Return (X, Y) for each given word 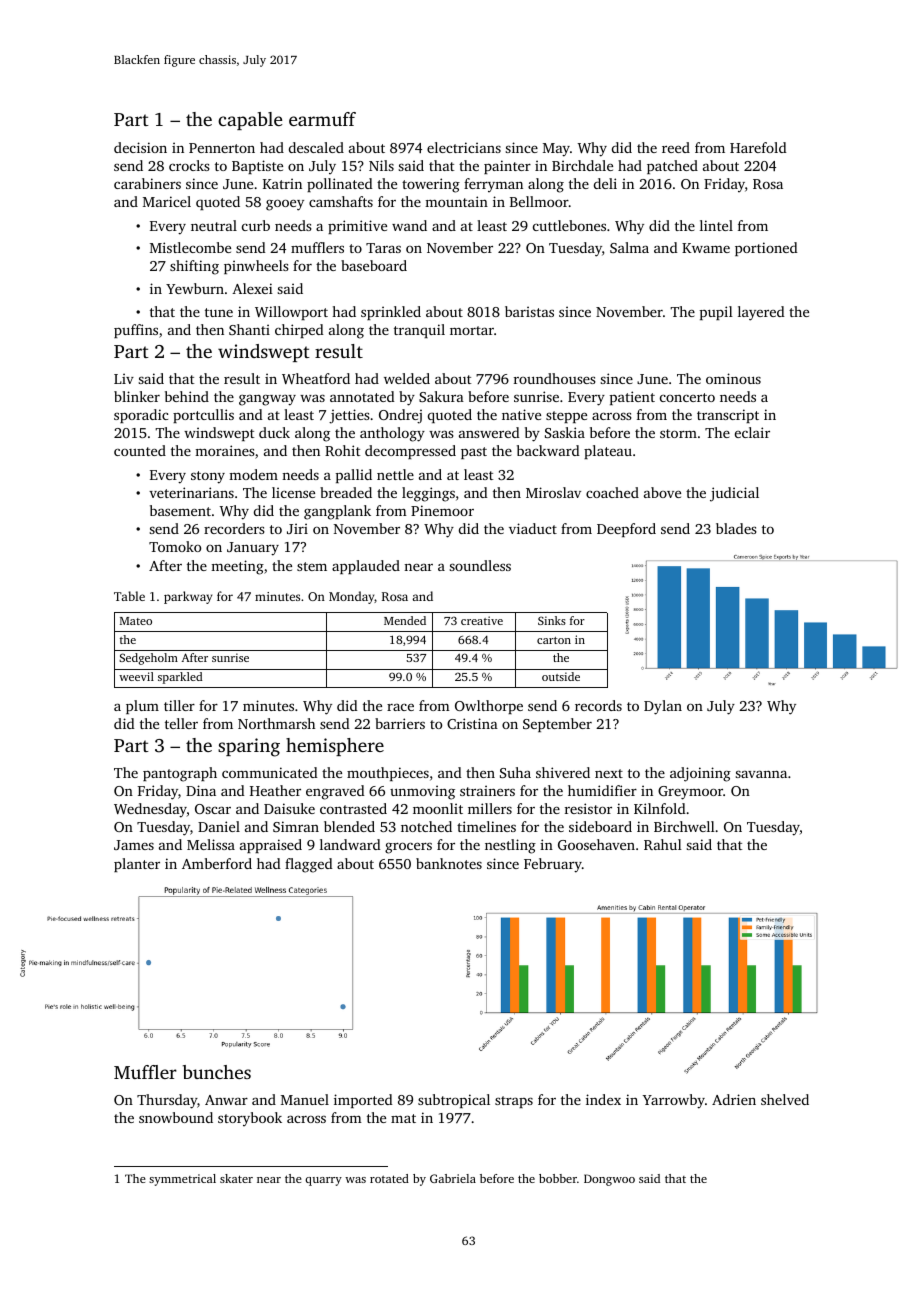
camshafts (341, 201)
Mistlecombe (190, 247)
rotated (389, 1178)
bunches (217, 1072)
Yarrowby (674, 1101)
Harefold (758, 147)
